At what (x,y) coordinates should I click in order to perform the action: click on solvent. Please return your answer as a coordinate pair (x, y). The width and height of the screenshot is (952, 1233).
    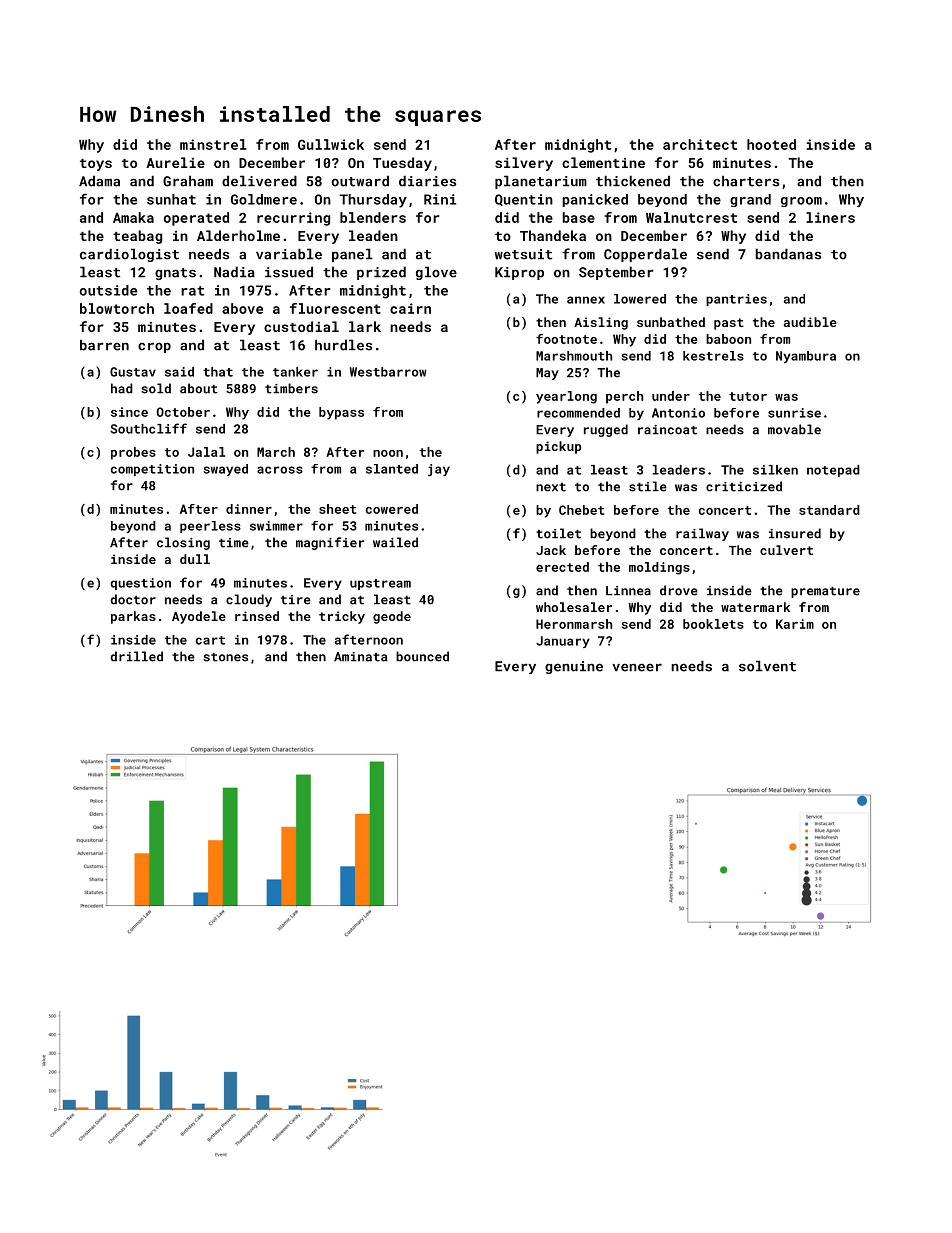
    Looking at the image, I should click on (767, 666).
